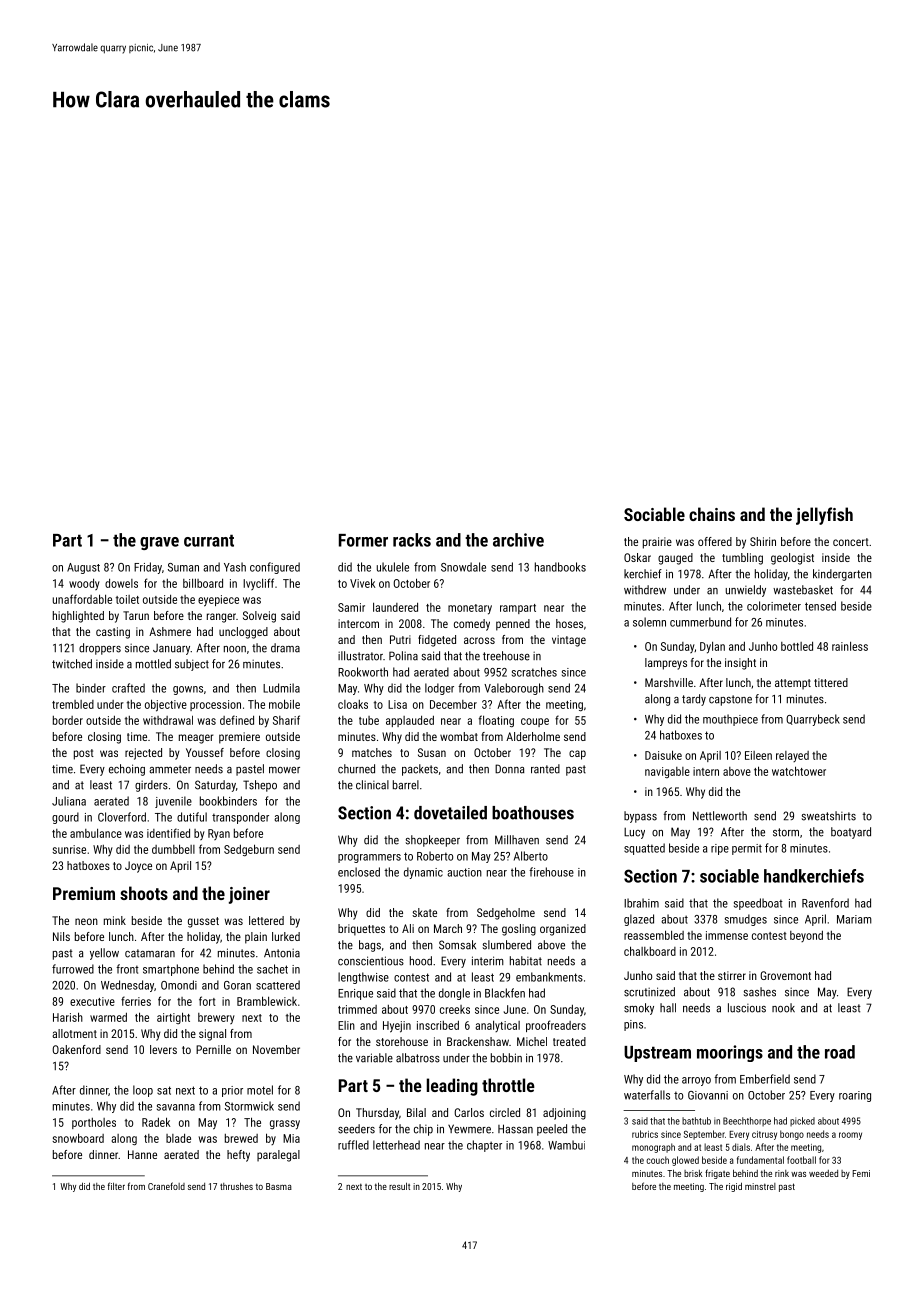 Image resolution: width=924 pixels, height=1308 pixels. I want to click on Blackfen, so click(505, 993).
